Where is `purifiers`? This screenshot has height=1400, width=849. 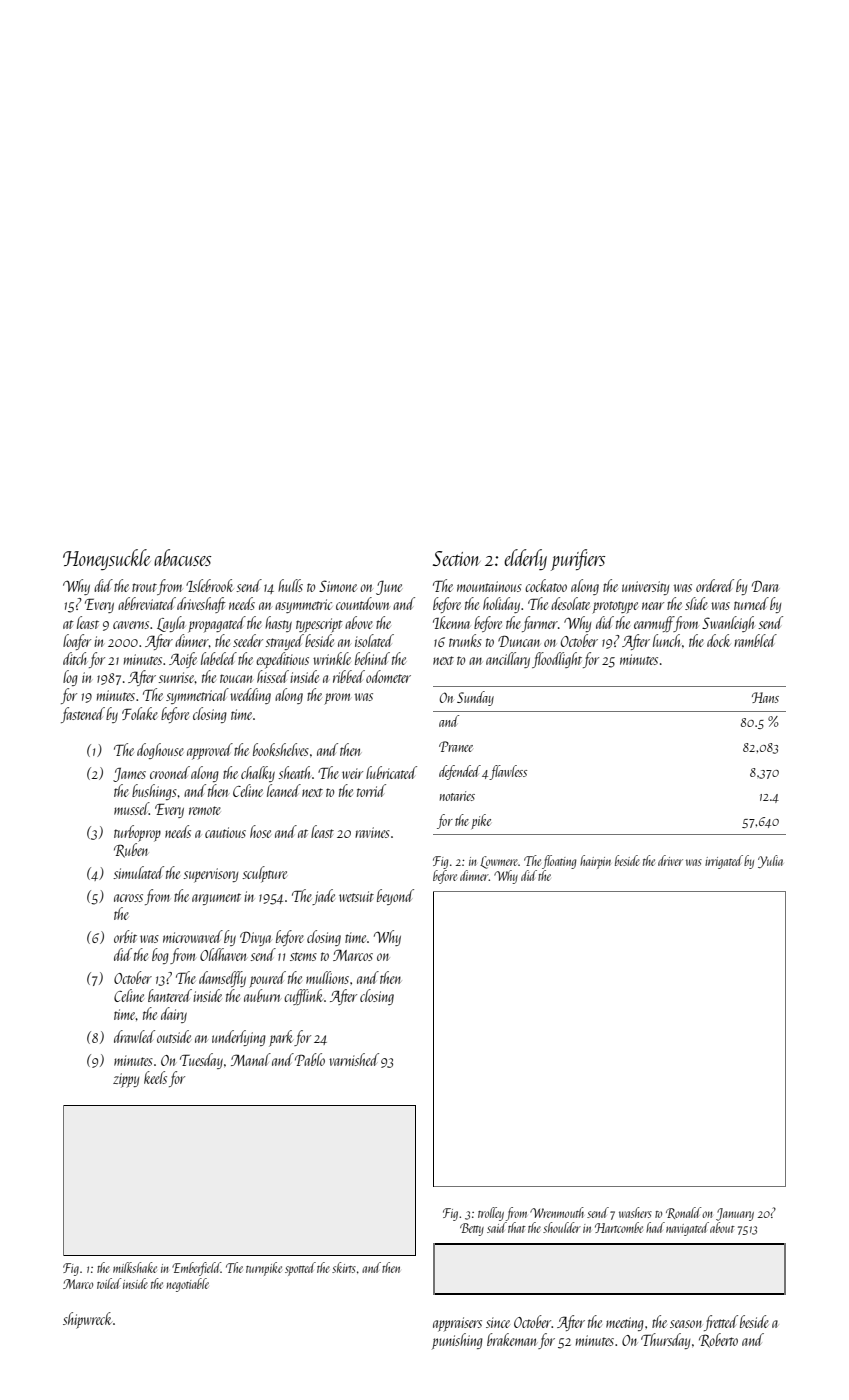
purifiers is located at coordinates (578, 560).
